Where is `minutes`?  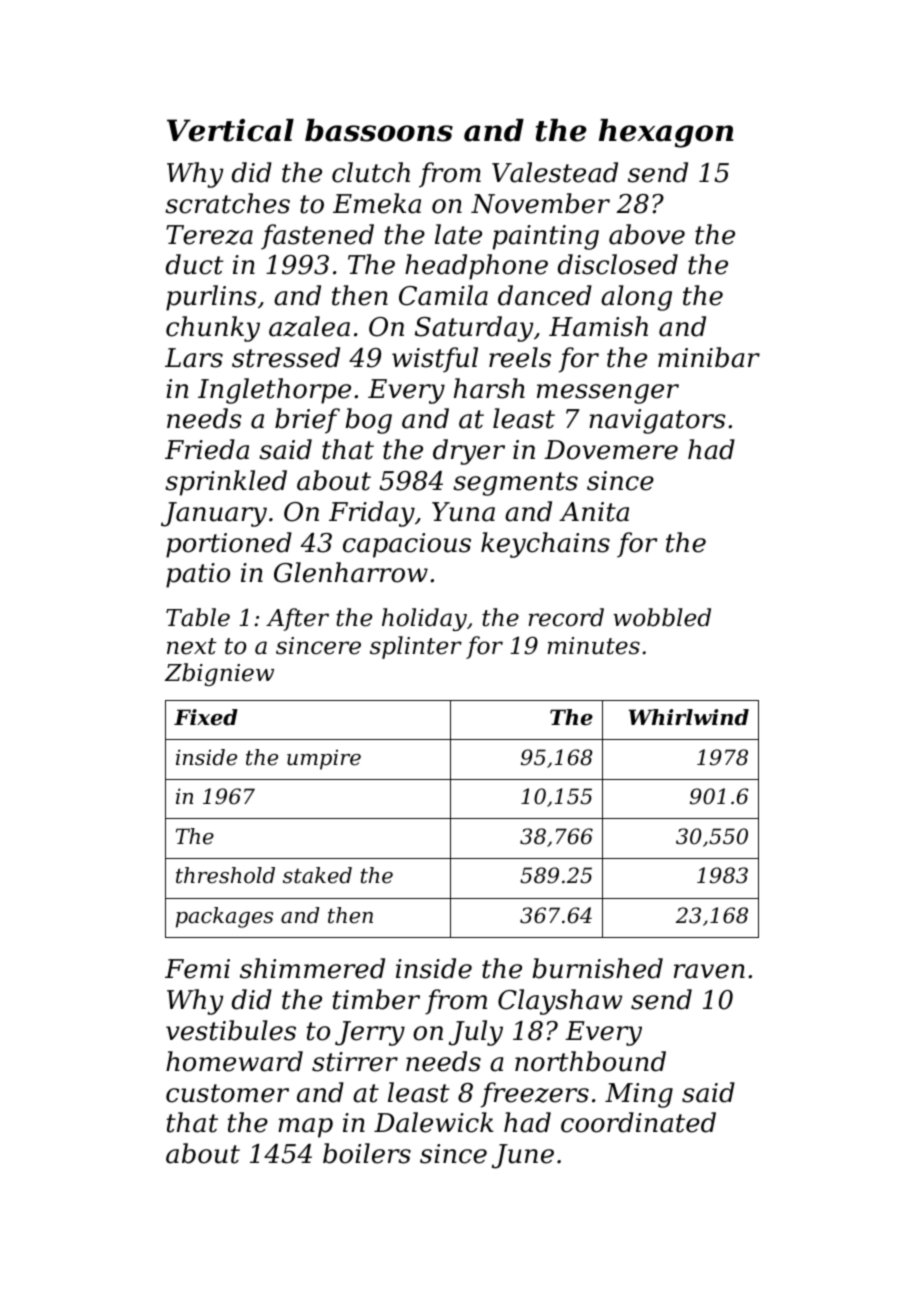 minutes is located at coordinates (593, 646).
